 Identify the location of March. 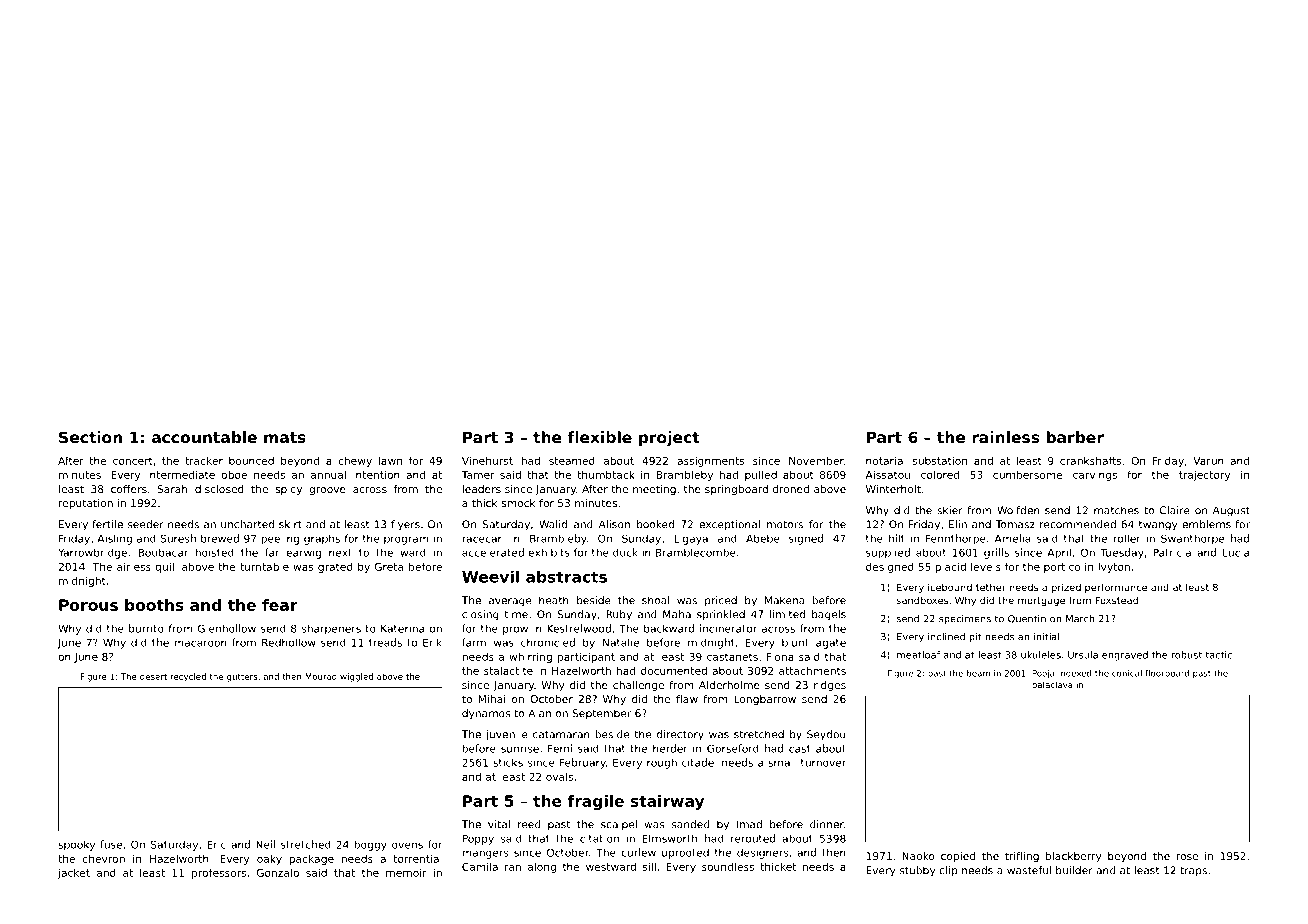
(1080, 619).
